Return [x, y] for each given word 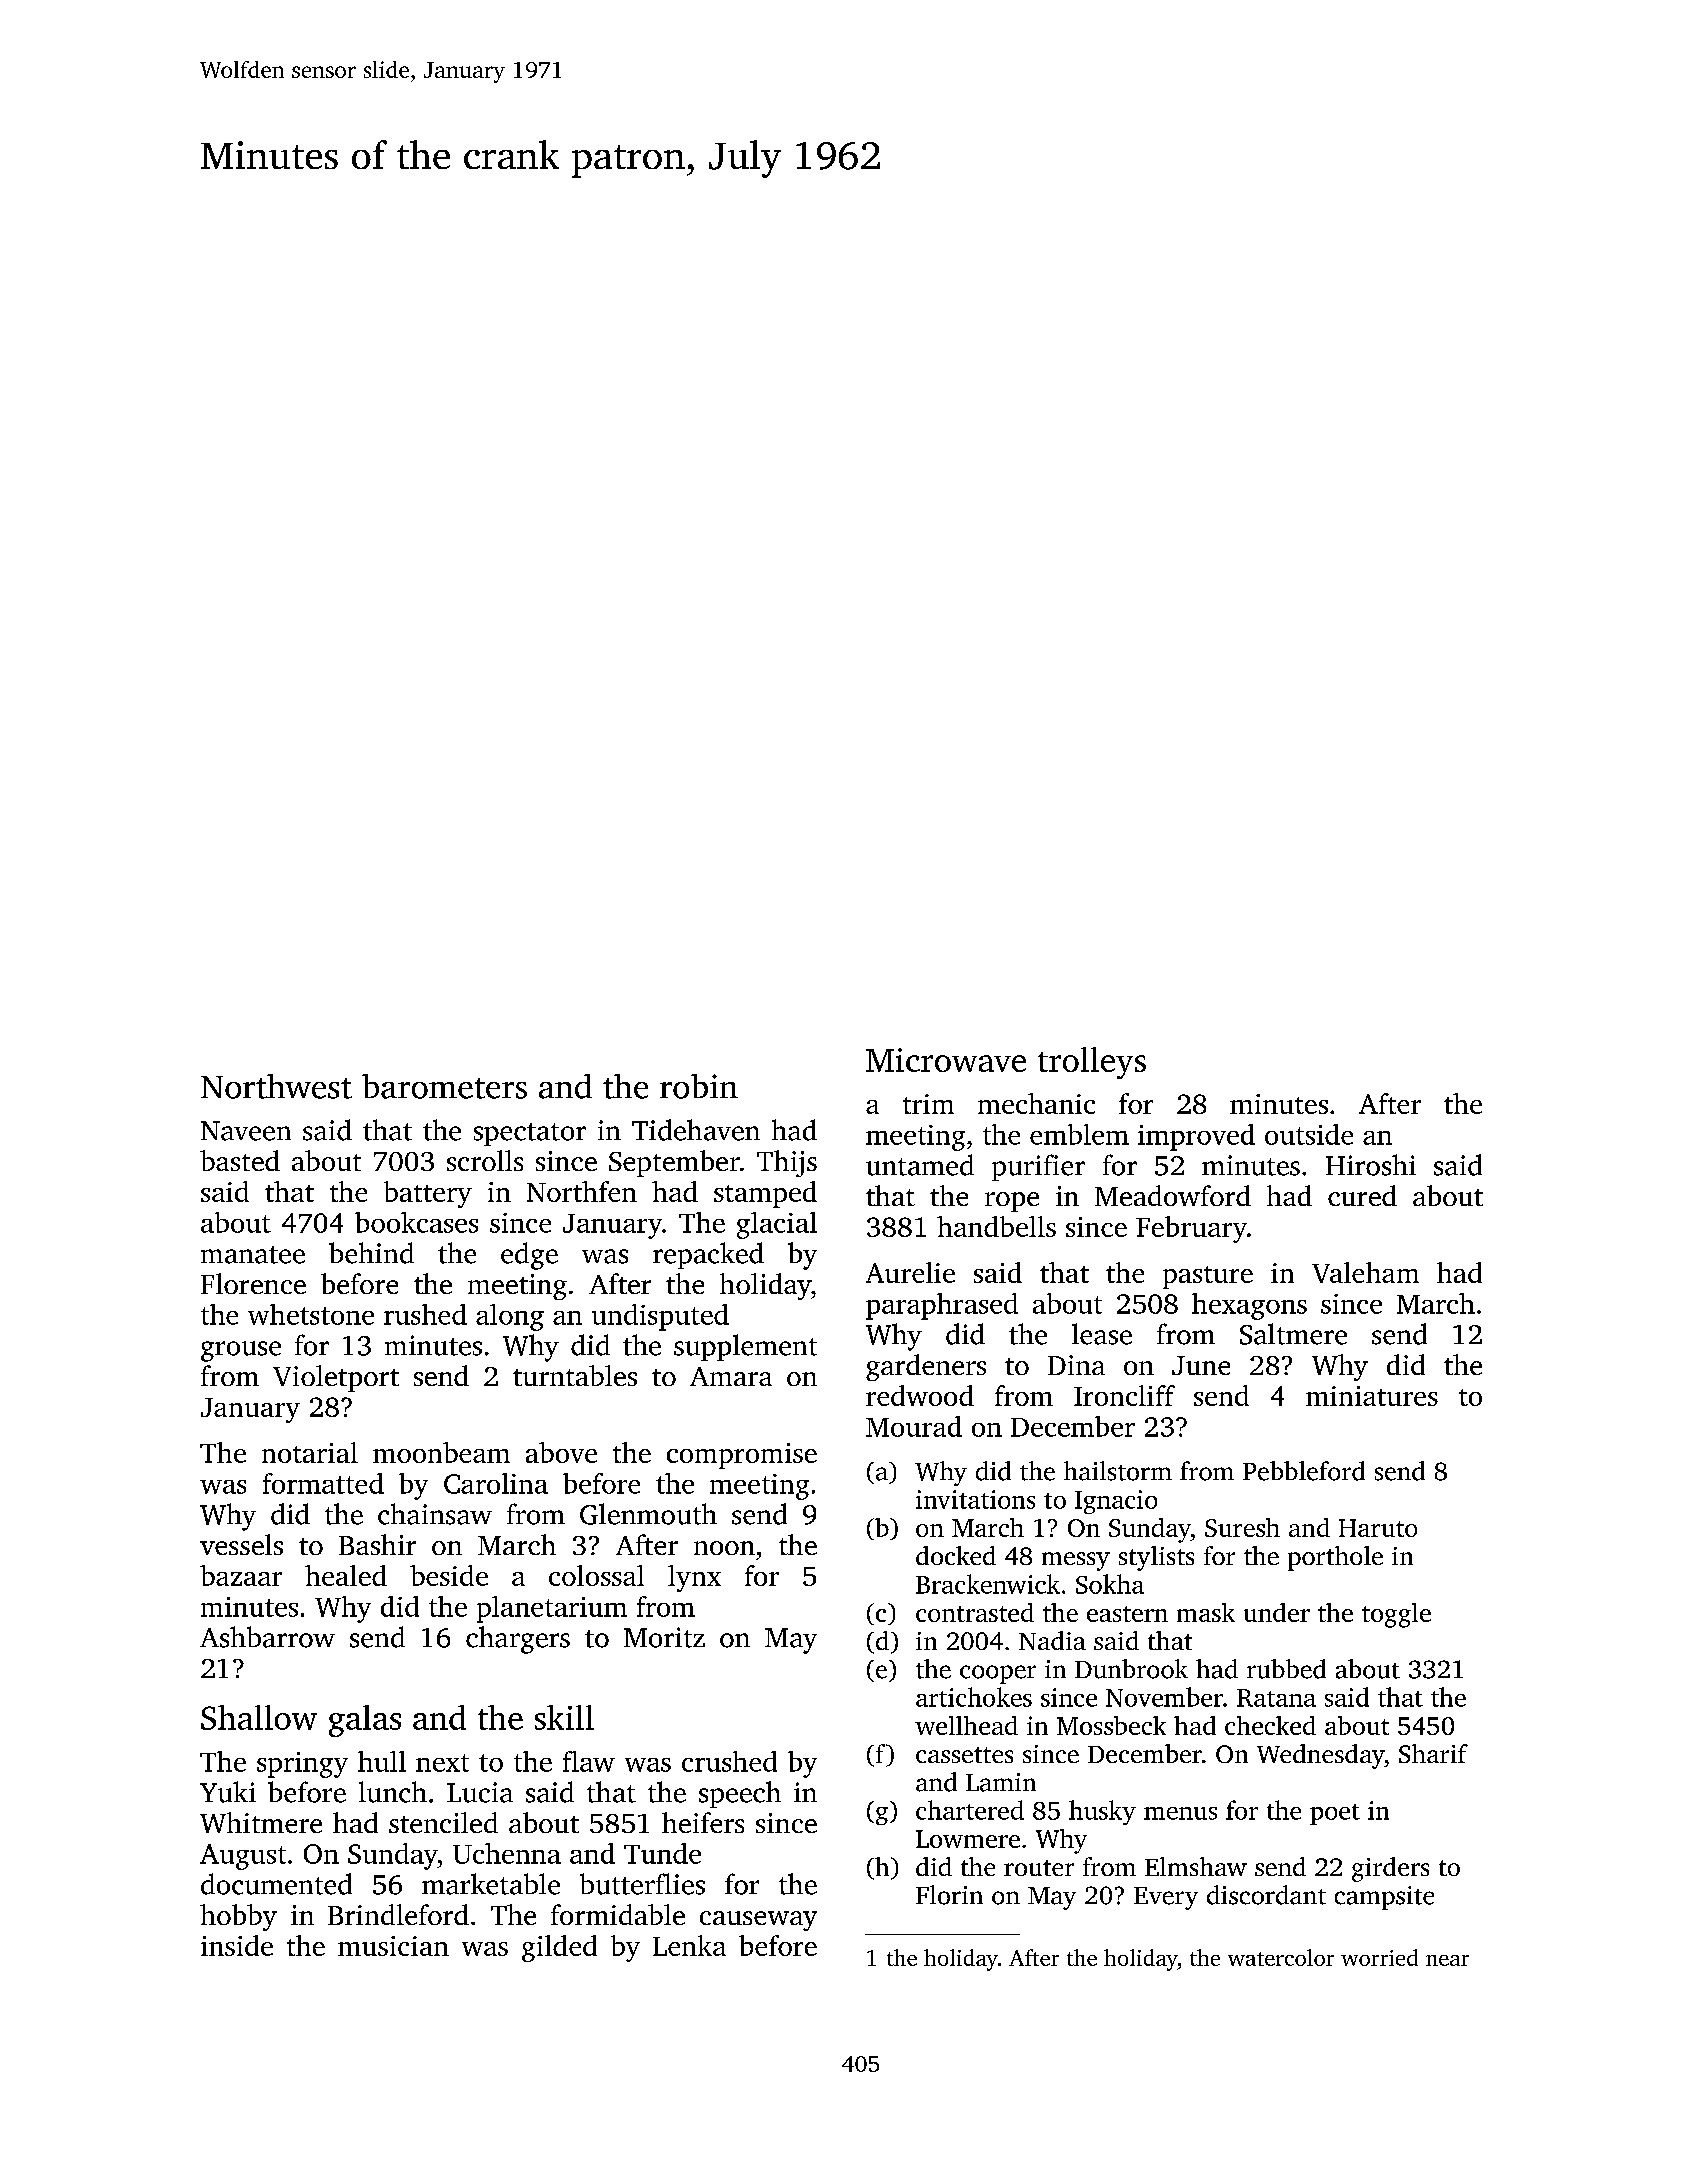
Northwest [276, 1086]
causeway [758, 1921]
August [243, 1857]
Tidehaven [696, 1130]
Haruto [1378, 1528]
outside [1309, 1134]
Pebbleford [1304, 1471]
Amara [731, 1376]
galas [365, 1721]
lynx [694, 1578]
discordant [1266, 1895]
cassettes [964, 1755]
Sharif [1433, 1753]
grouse [241, 1351]
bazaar [241, 1575]
